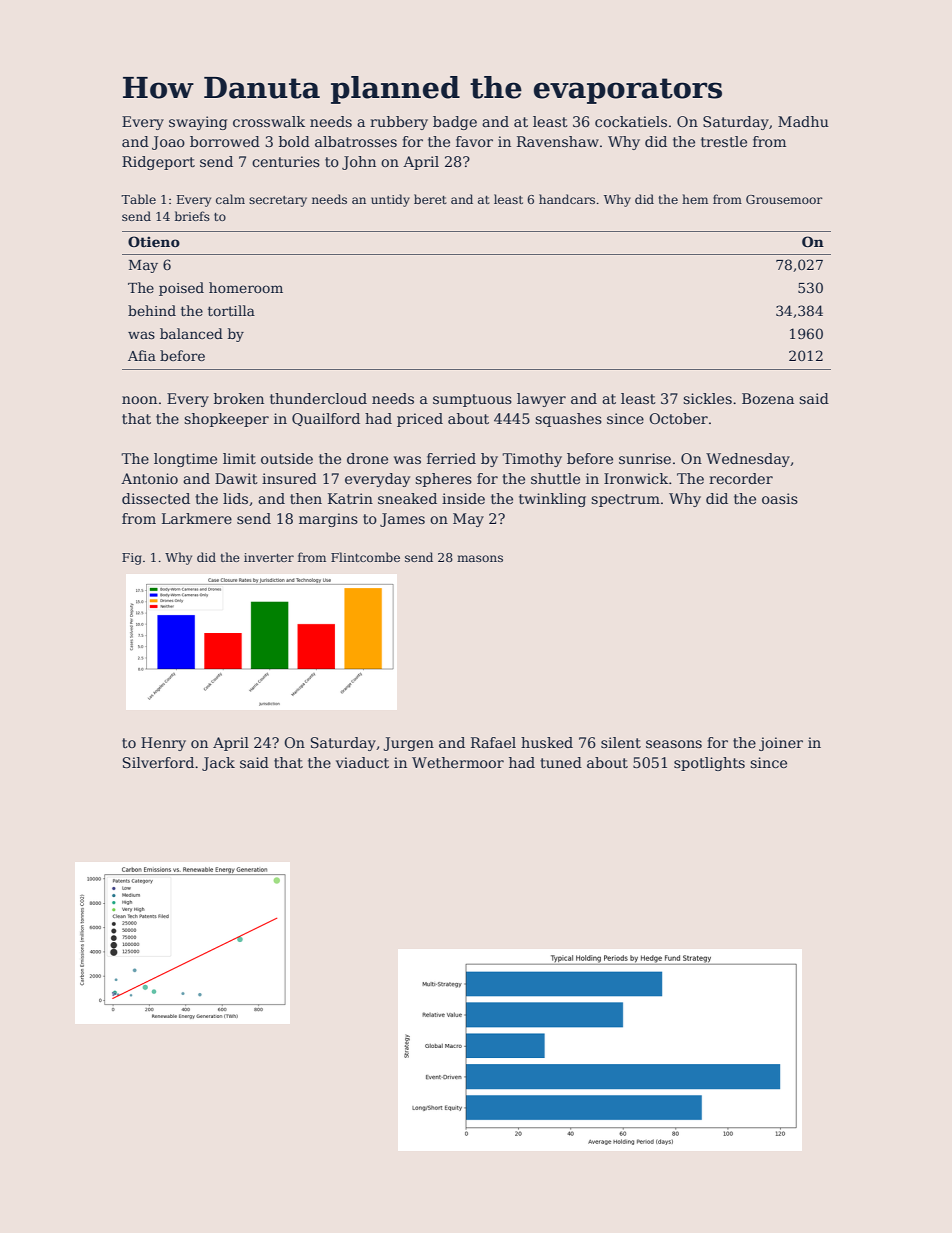 The image size is (952, 1233). I want to click on viaduct, so click(362, 762).
